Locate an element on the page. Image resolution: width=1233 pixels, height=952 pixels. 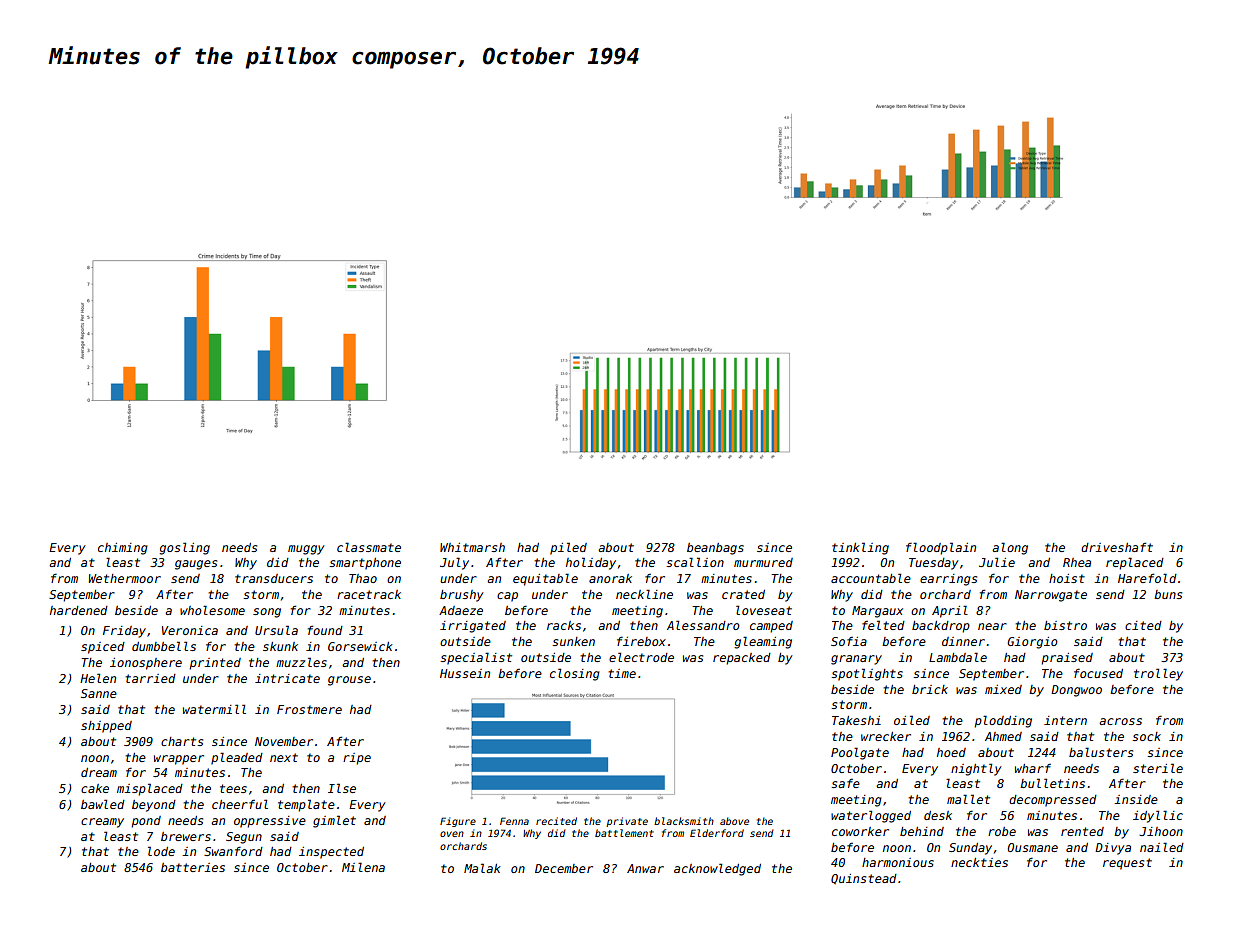
beanbags is located at coordinates (715, 549).
